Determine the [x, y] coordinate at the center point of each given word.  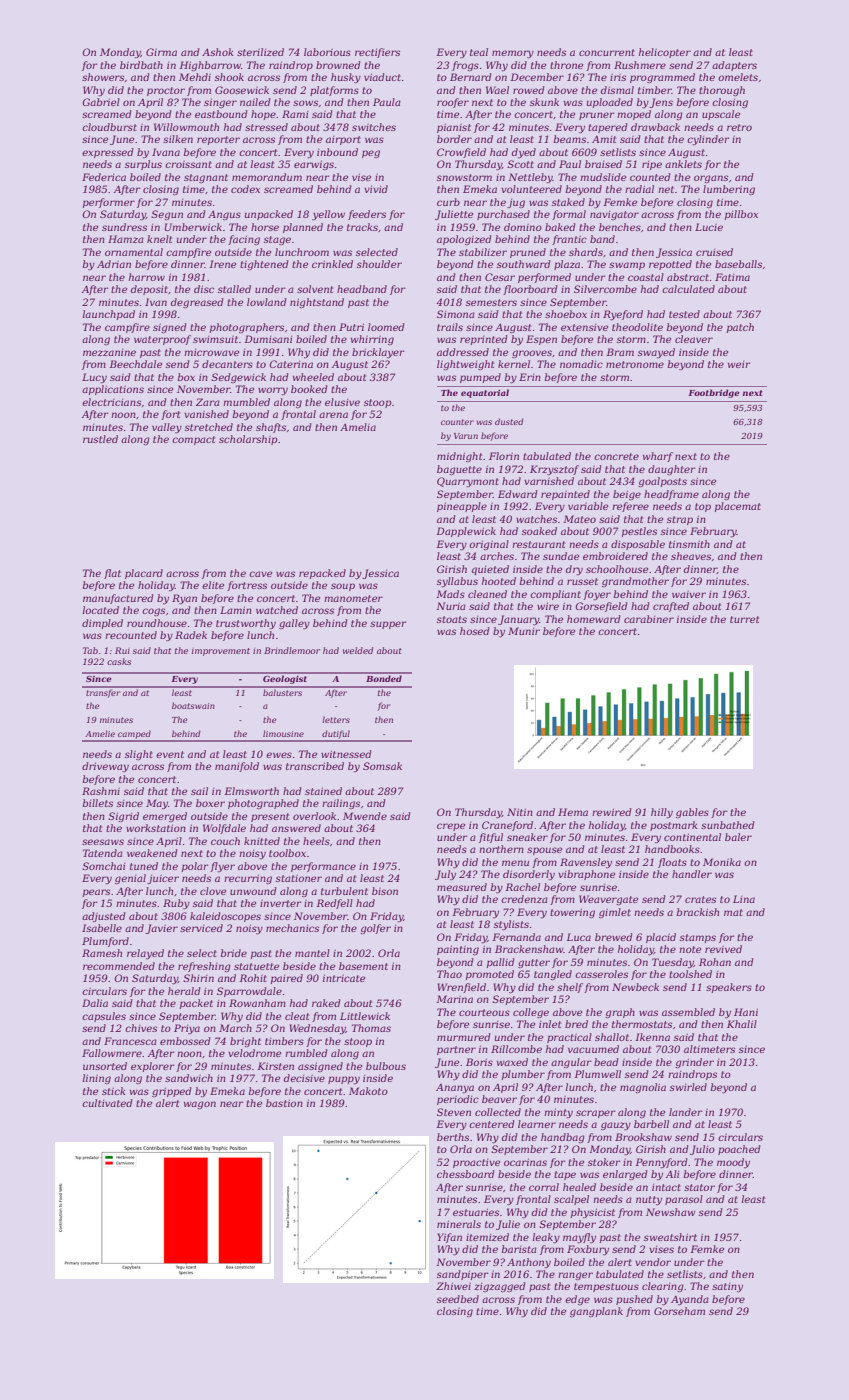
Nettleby [530, 178]
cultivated [107, 1103]
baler [738, 837]
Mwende [365, 816]
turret [744, 619]
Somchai [103, 866]
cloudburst [109, 127]
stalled [234, 289]
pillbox [741, 215]
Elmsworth [251, 791]
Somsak [382, 766]
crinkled [332, 264]
